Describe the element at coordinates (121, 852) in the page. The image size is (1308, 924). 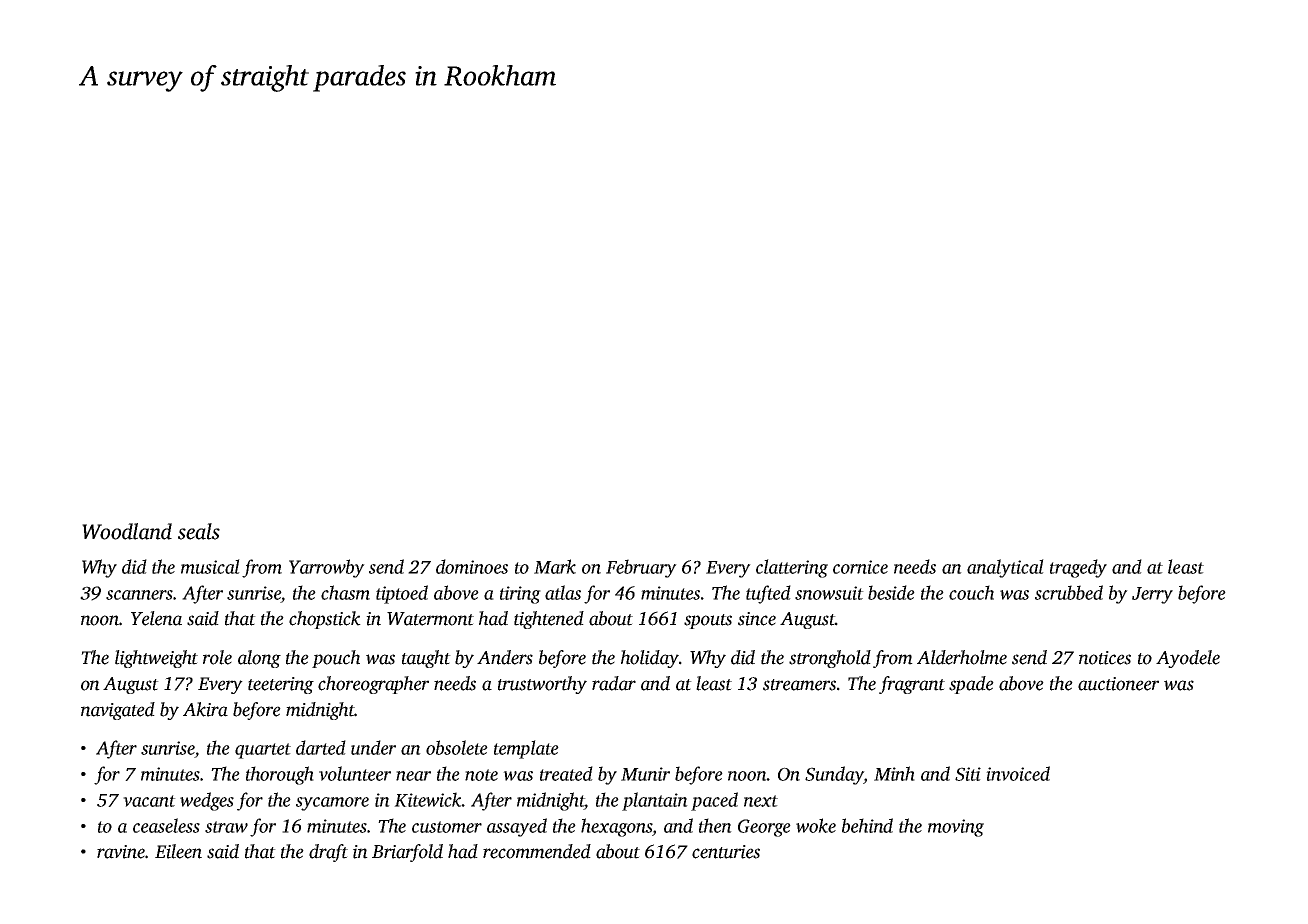
I see `ravine` at that location.
